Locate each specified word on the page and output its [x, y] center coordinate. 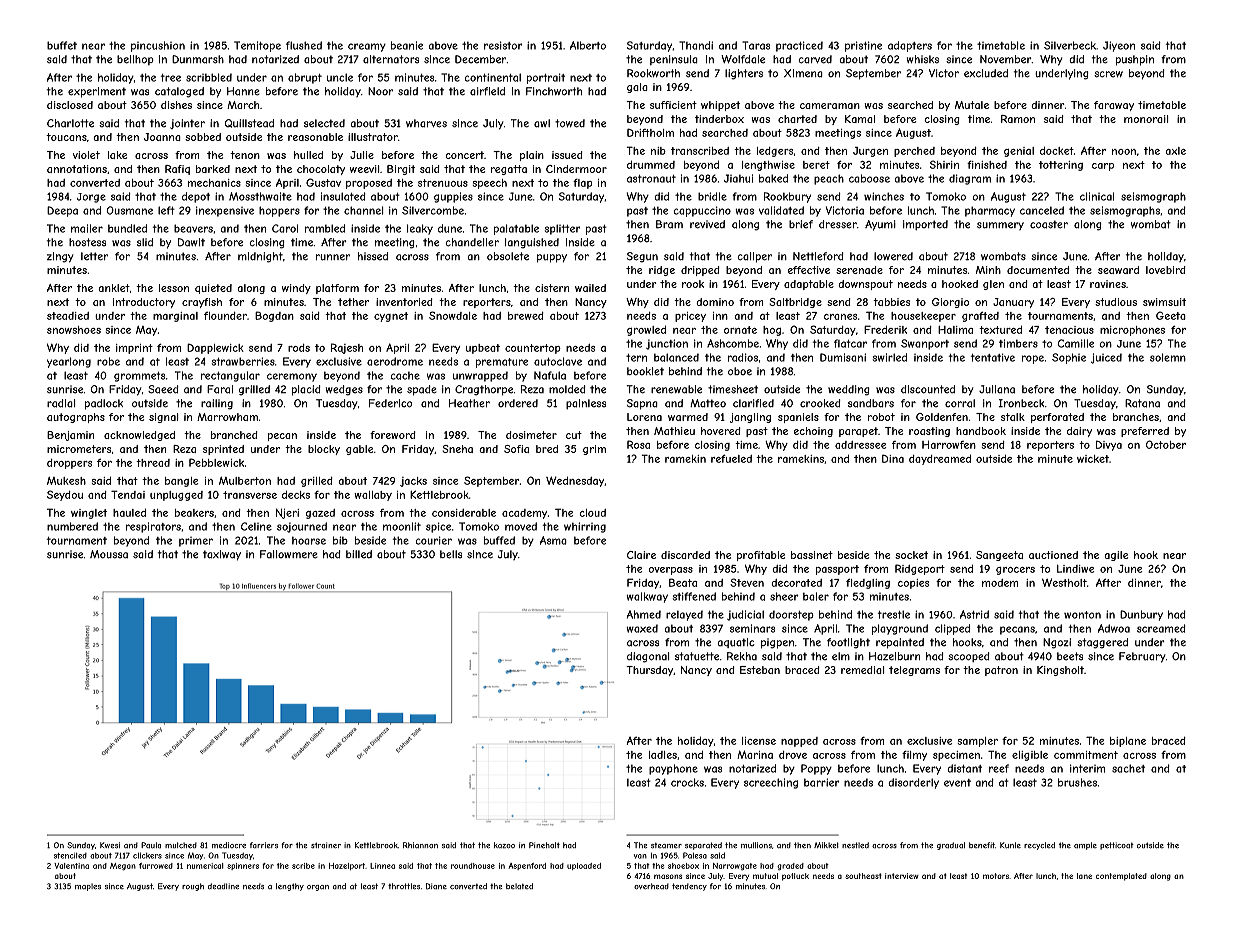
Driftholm [650, 132]
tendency [689, 887]
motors [996, 876]
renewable [676, 389]
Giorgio [950, 303]
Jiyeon [1119, 46]
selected [324, 123]
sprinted [223, 450]
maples [88, 887]
